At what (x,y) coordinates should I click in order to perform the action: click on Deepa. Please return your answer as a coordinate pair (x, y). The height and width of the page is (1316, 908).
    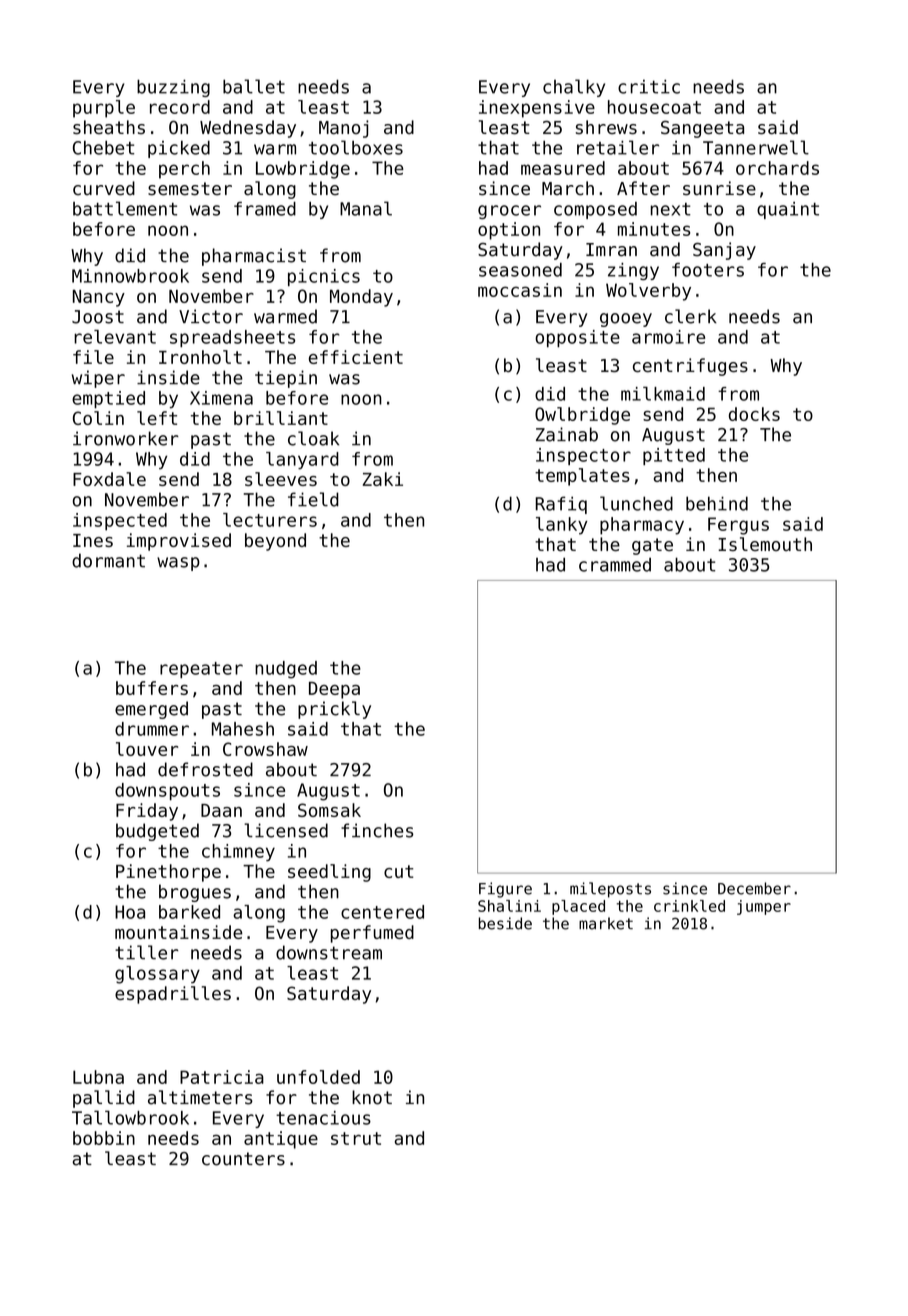
    Looking at the image, I should click on (334, 690).
